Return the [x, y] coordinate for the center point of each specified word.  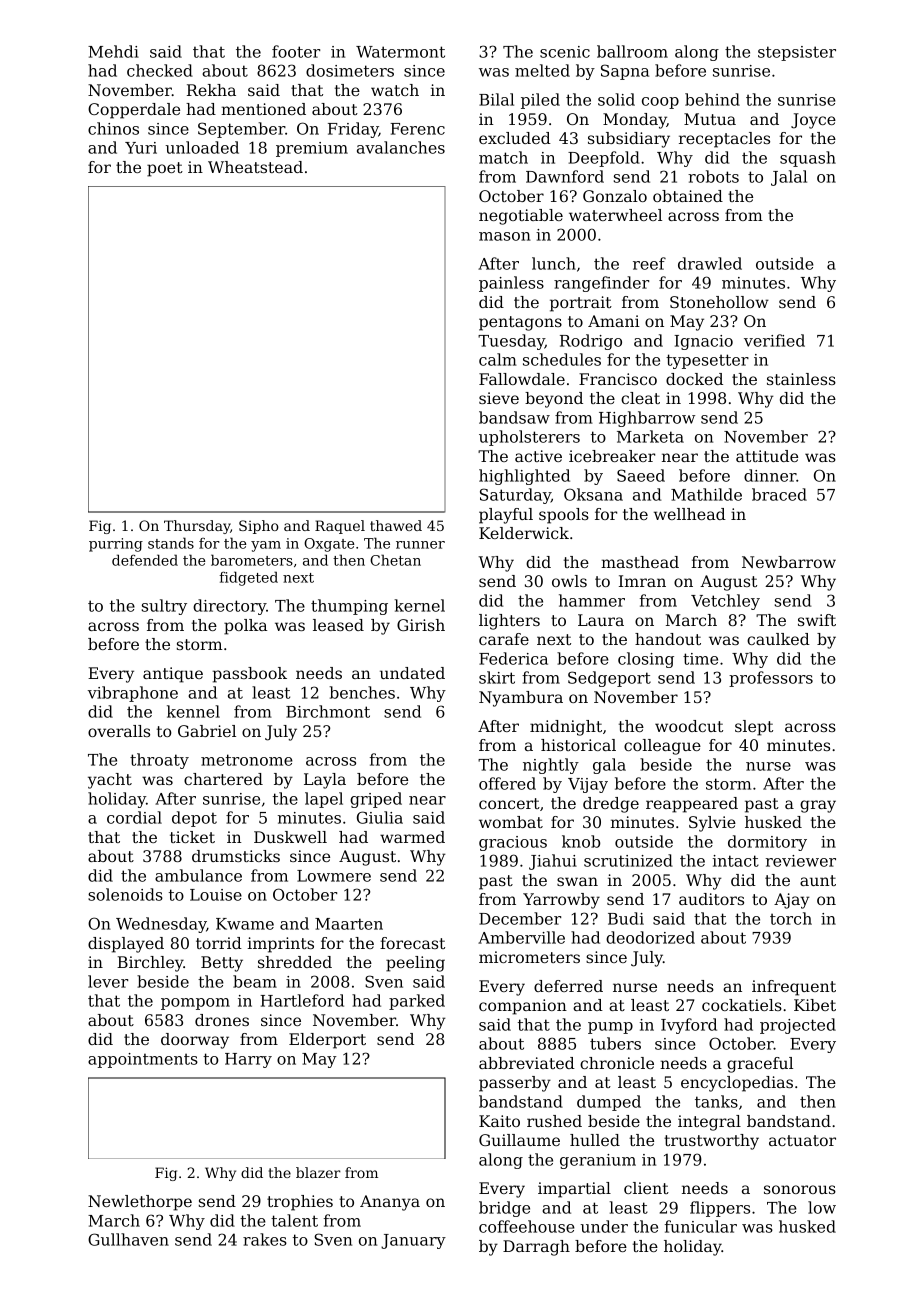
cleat [640, 398]
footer [296, 51]
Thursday [197, 527]
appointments [143, 1060]
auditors [711, 899]
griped [376, 800]
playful [506, 516]
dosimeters [350, 70]
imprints [281, 945]
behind [712, 99]
